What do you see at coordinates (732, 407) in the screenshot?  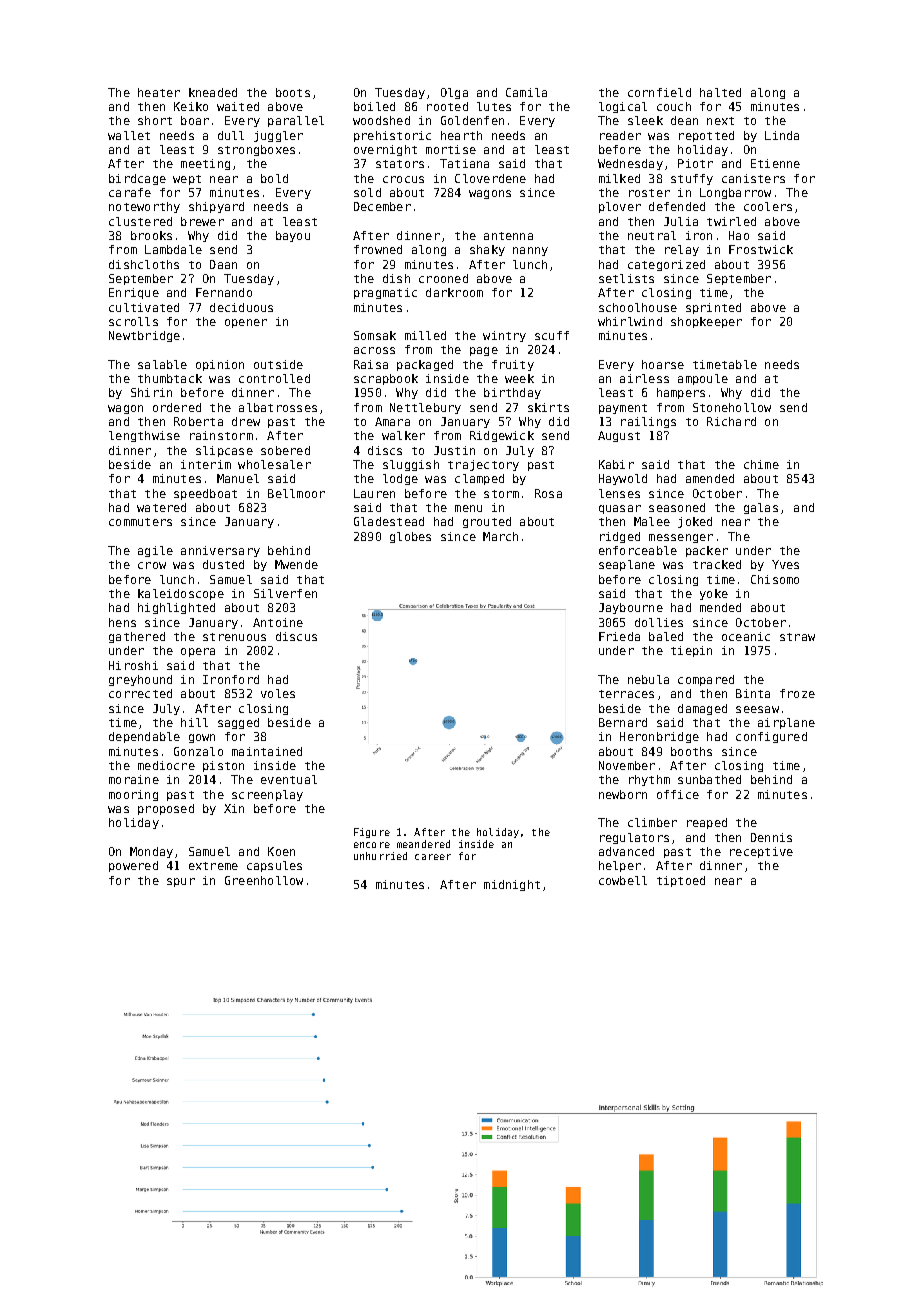 I see `Stonehollow` at bounding box center [732, 407].
